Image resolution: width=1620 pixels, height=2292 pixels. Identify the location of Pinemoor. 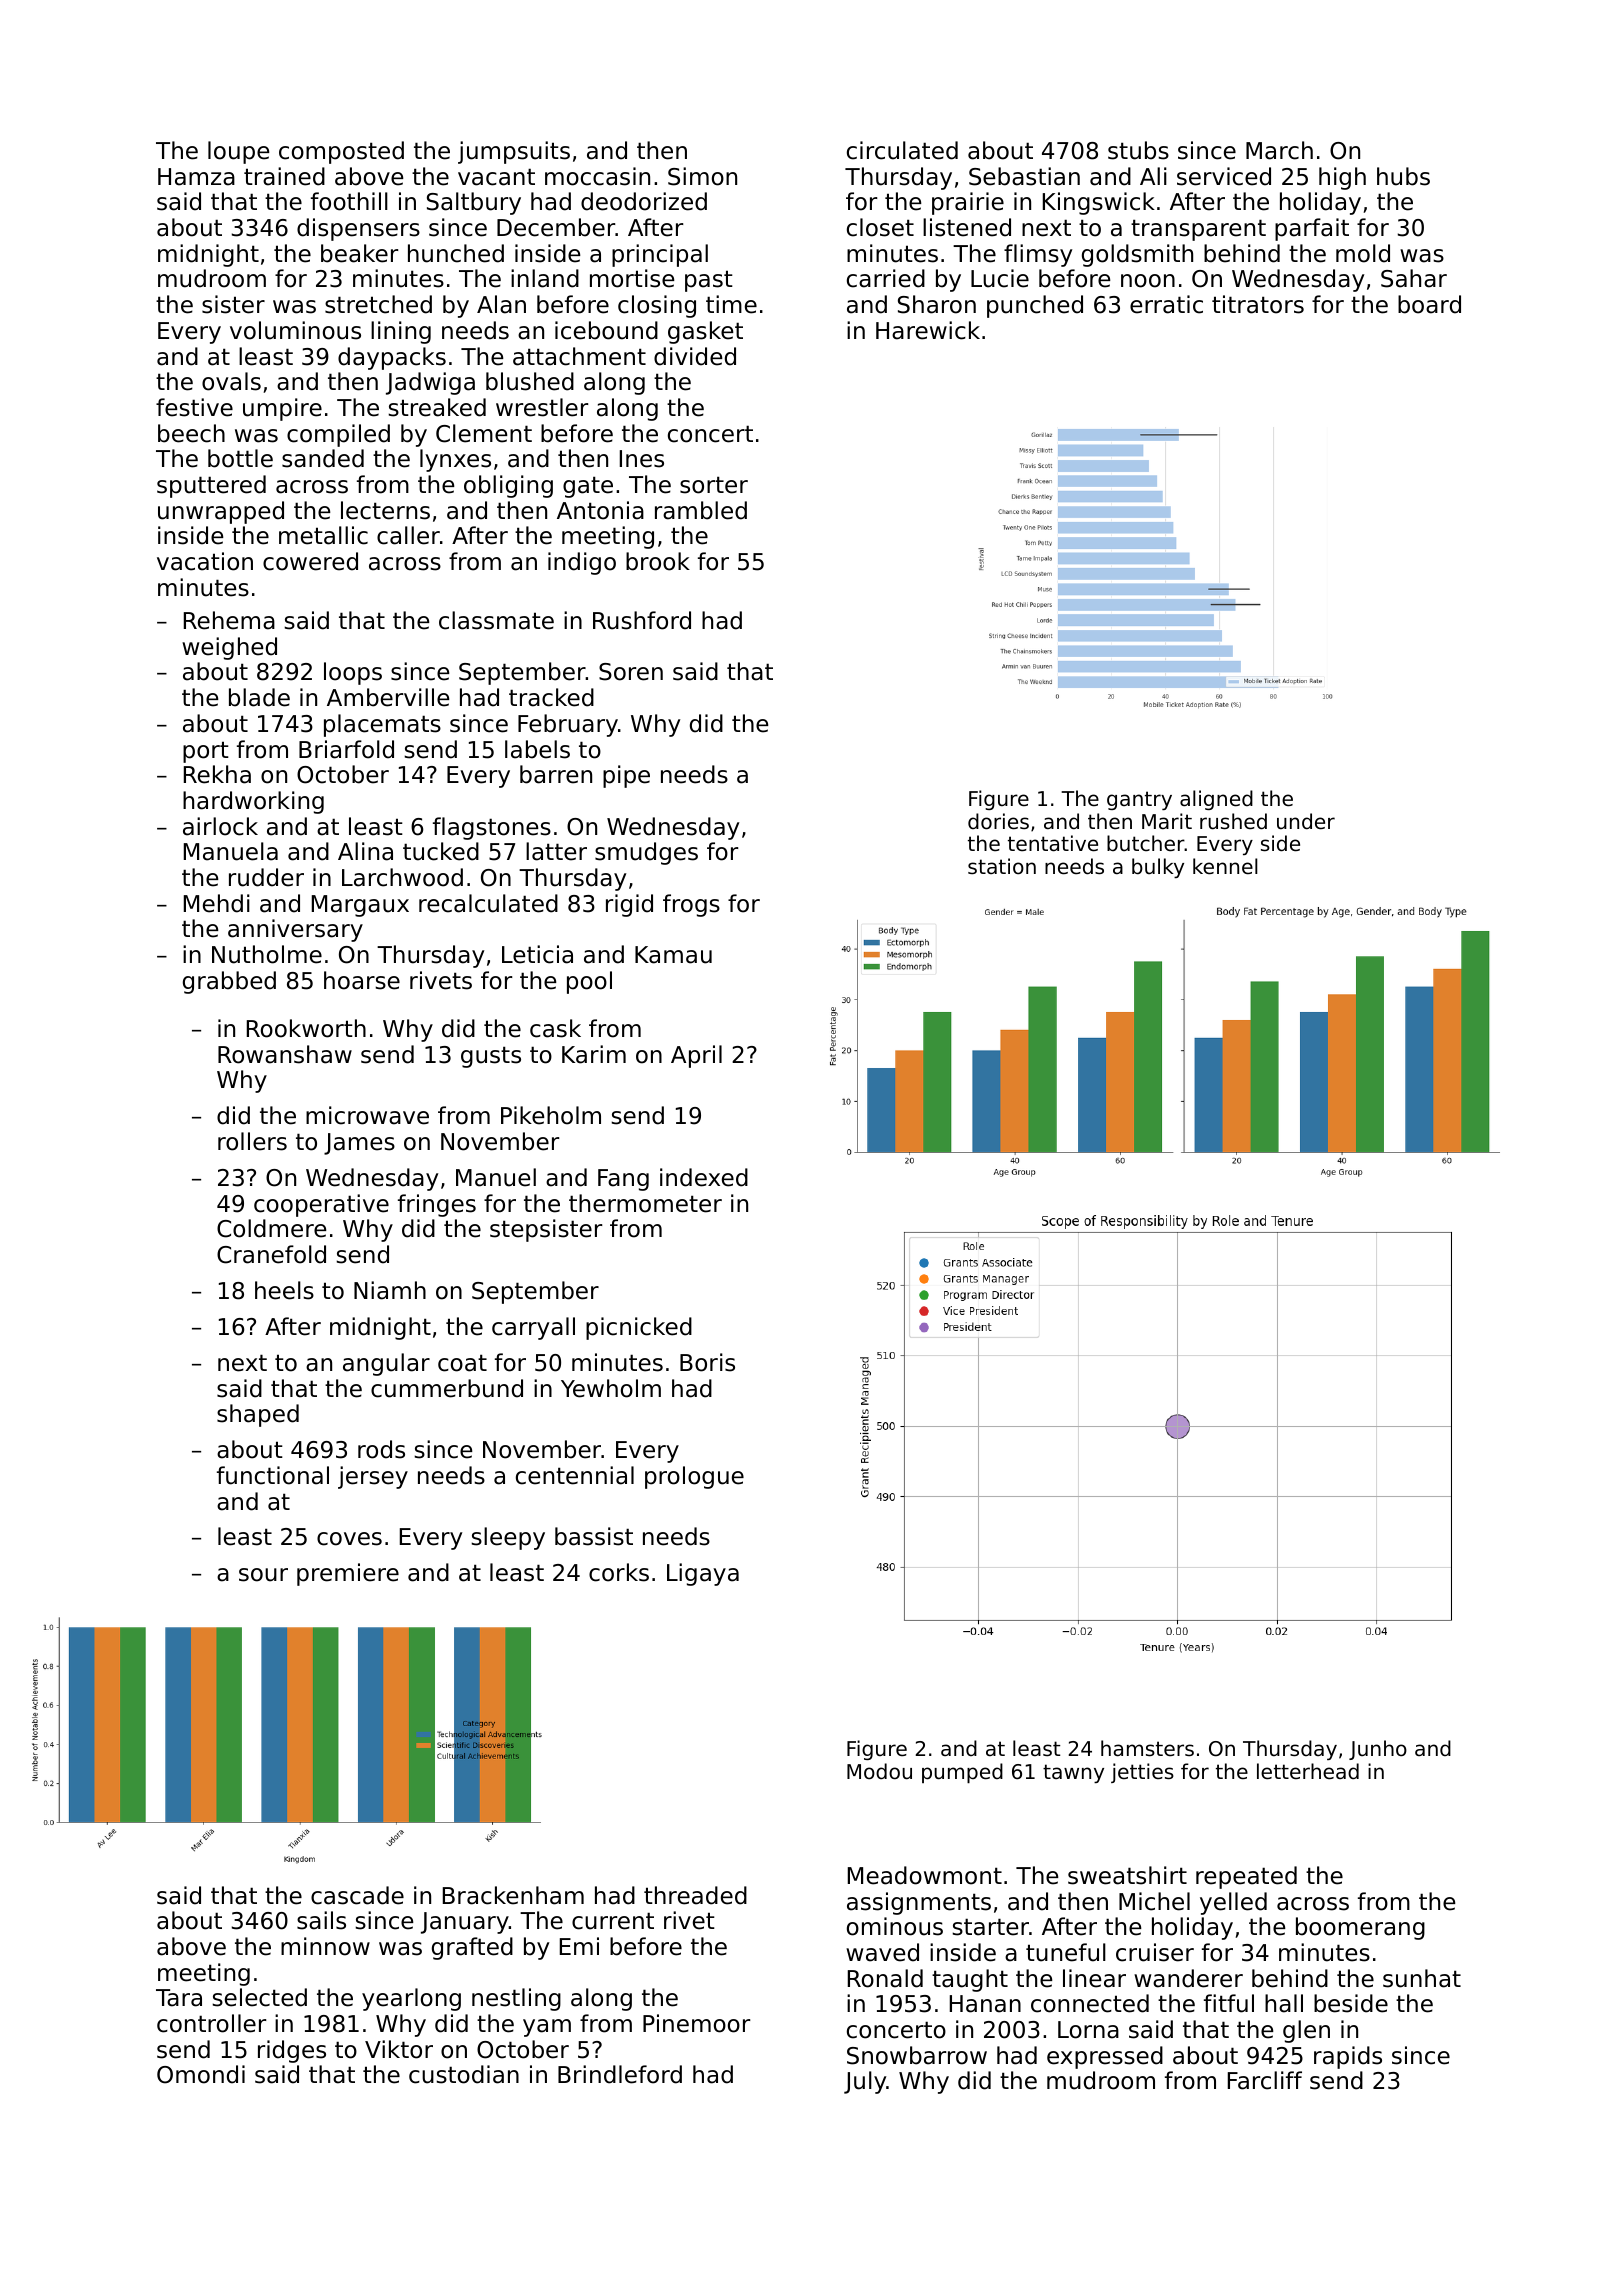
(696, 2023).
